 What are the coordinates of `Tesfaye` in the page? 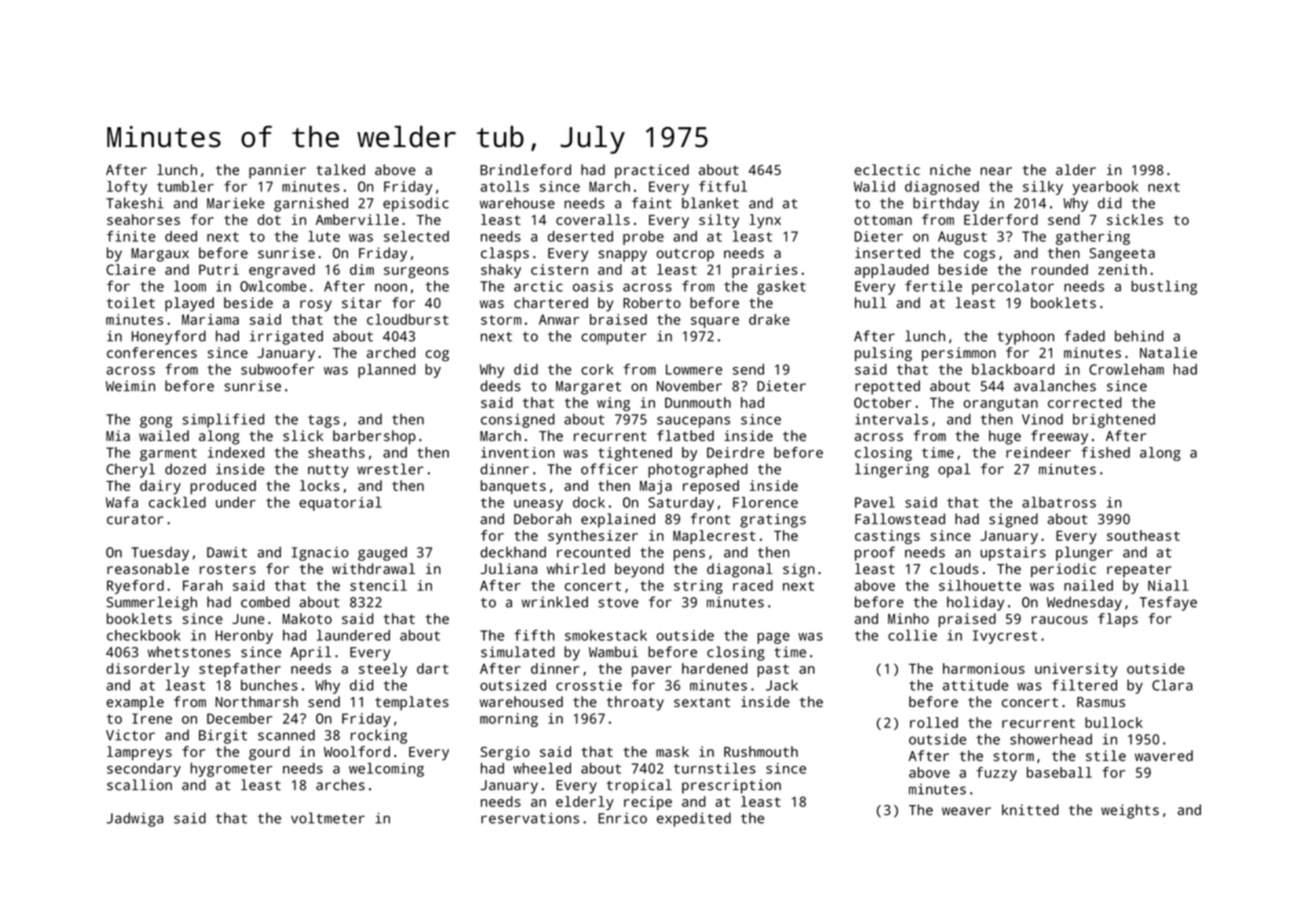 It's located at (1168, 603).
